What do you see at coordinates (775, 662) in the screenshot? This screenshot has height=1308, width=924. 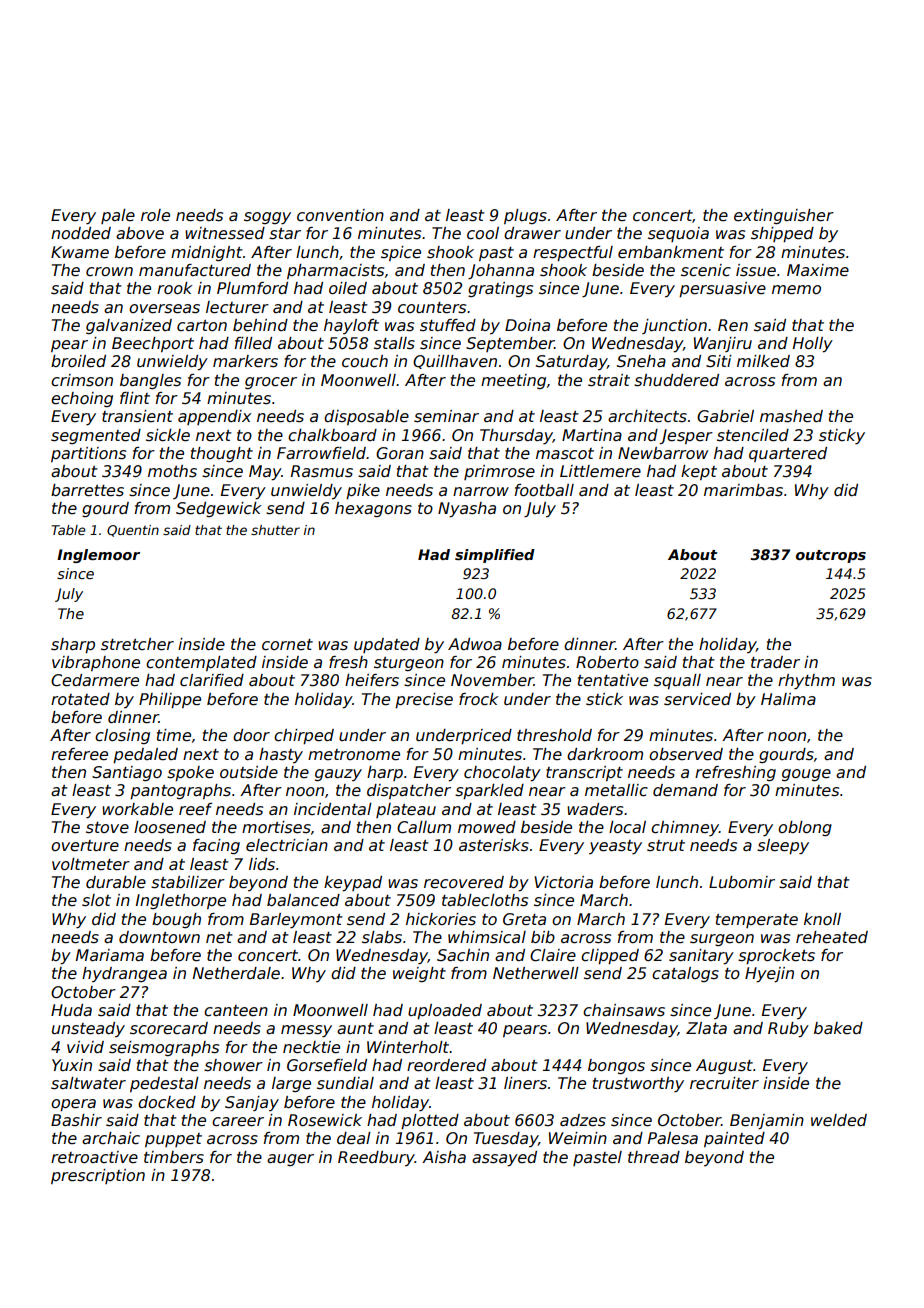 I see `trader` at bounding box center [775, 662].
